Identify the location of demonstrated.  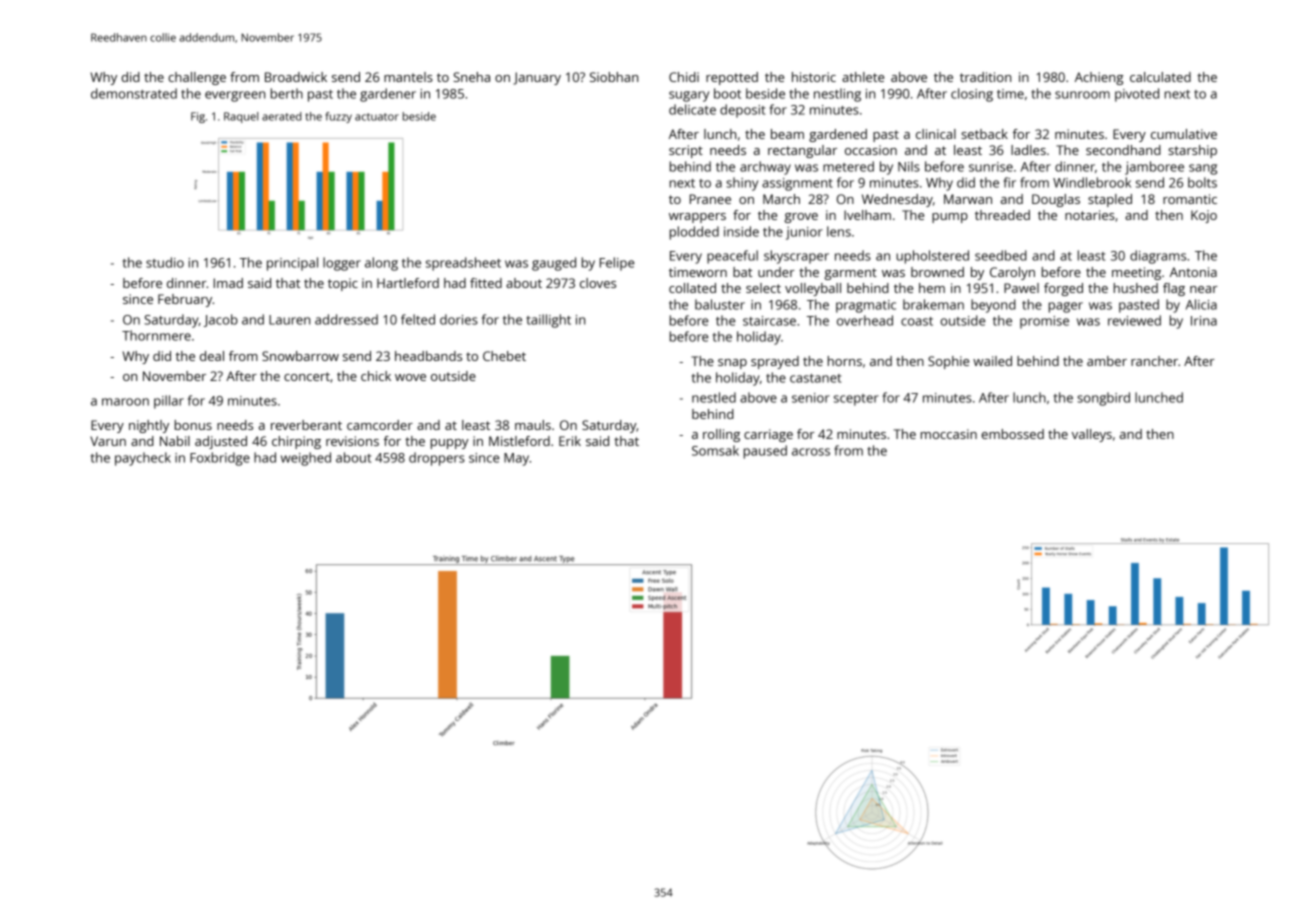
(134, 93).
